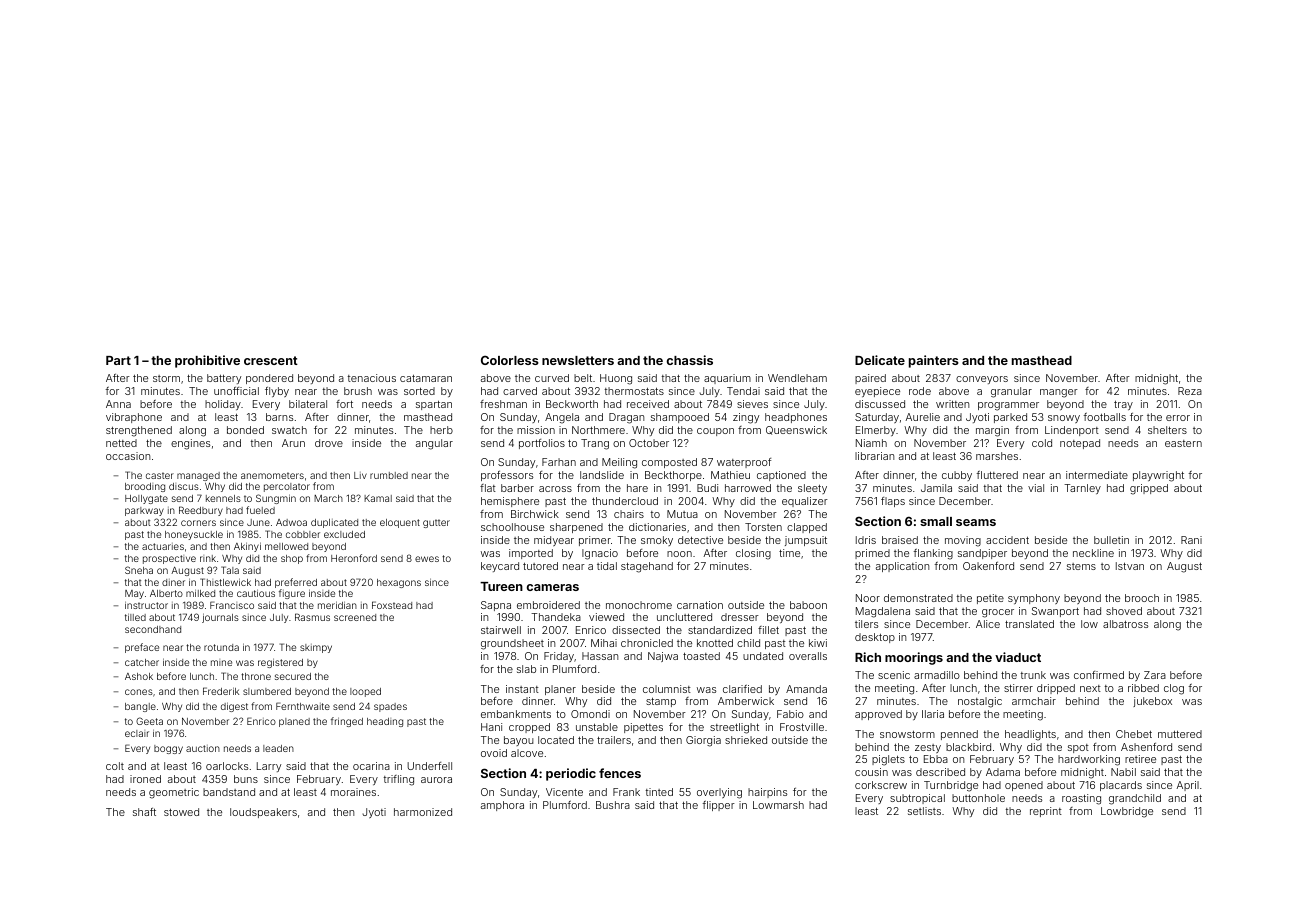  Describe the element at coordinates (501, 630) in the document. I see `stairwell` at that location.
